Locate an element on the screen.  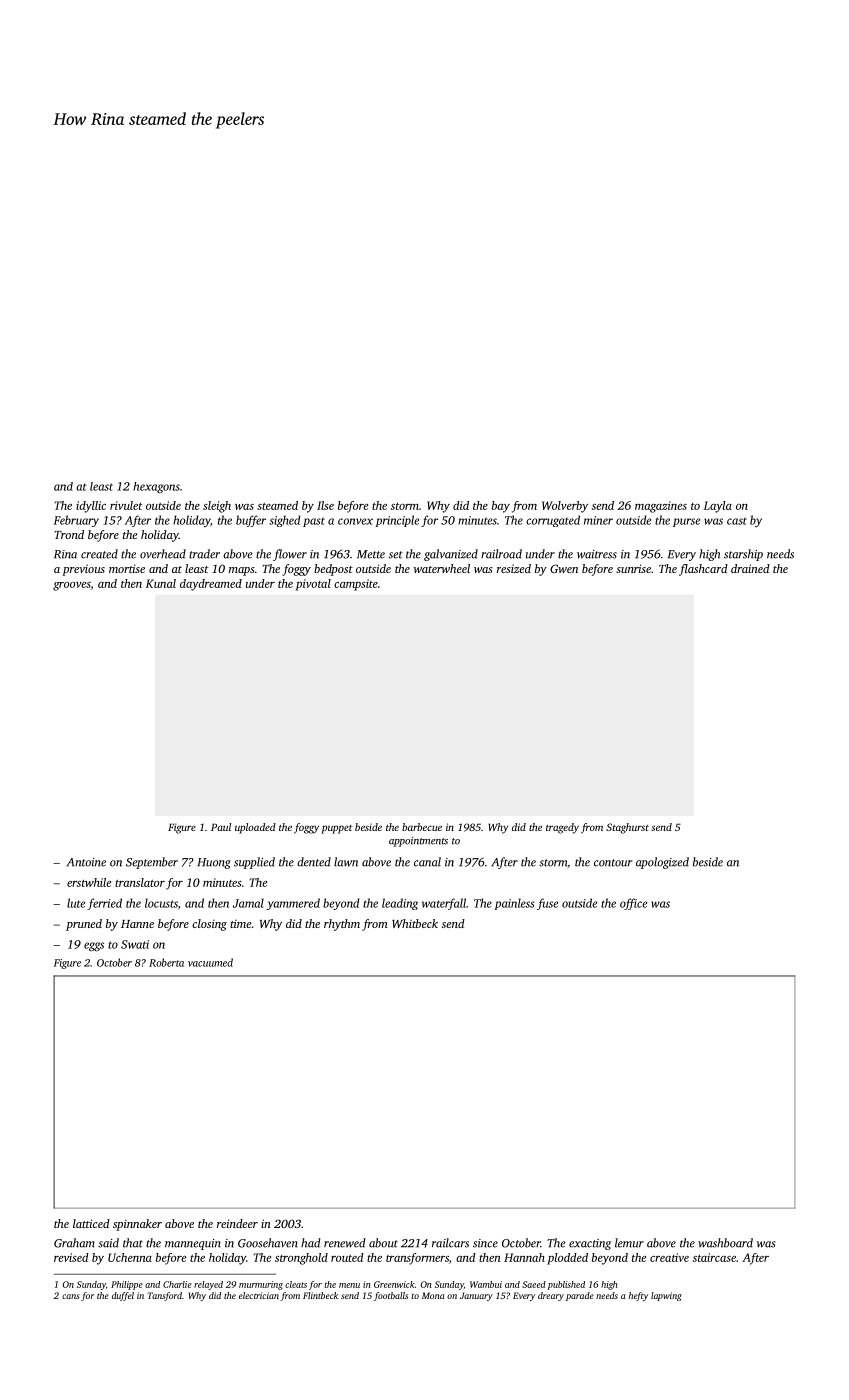
vacuumed is located at coordinates (210, 962).
